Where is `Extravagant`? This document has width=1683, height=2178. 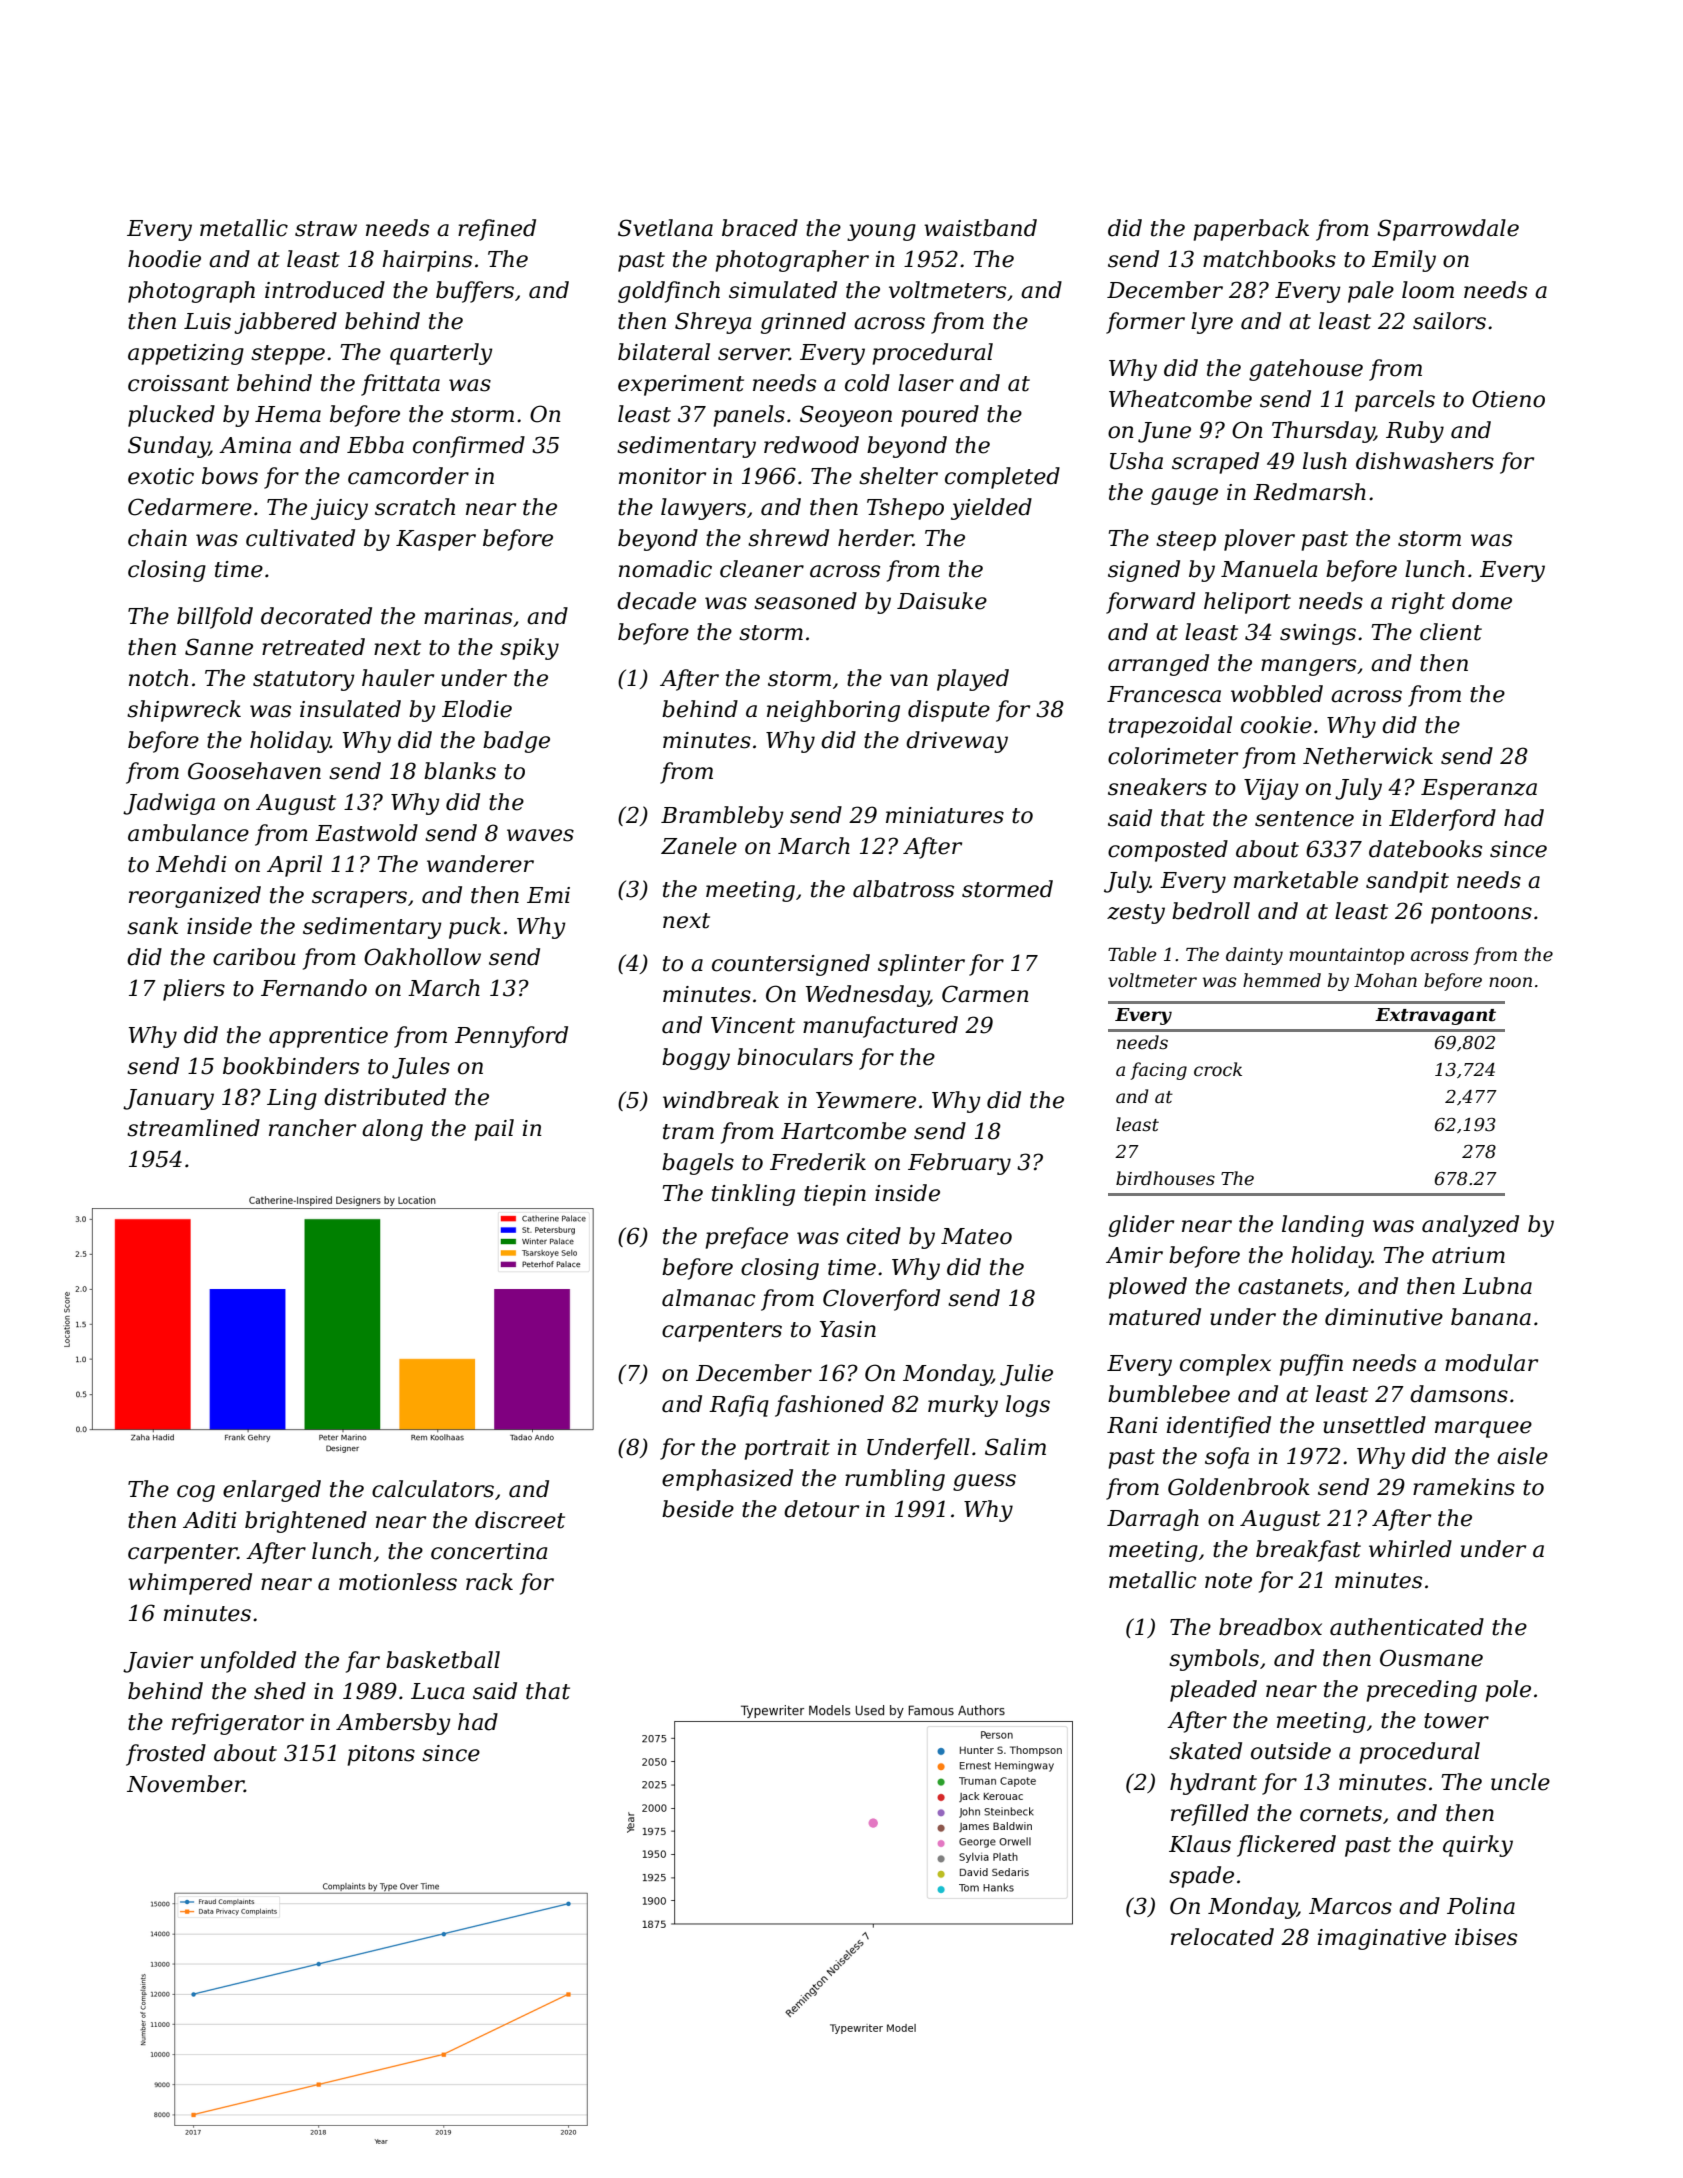
Extravagant is located at coordinates (1435, 1016).
